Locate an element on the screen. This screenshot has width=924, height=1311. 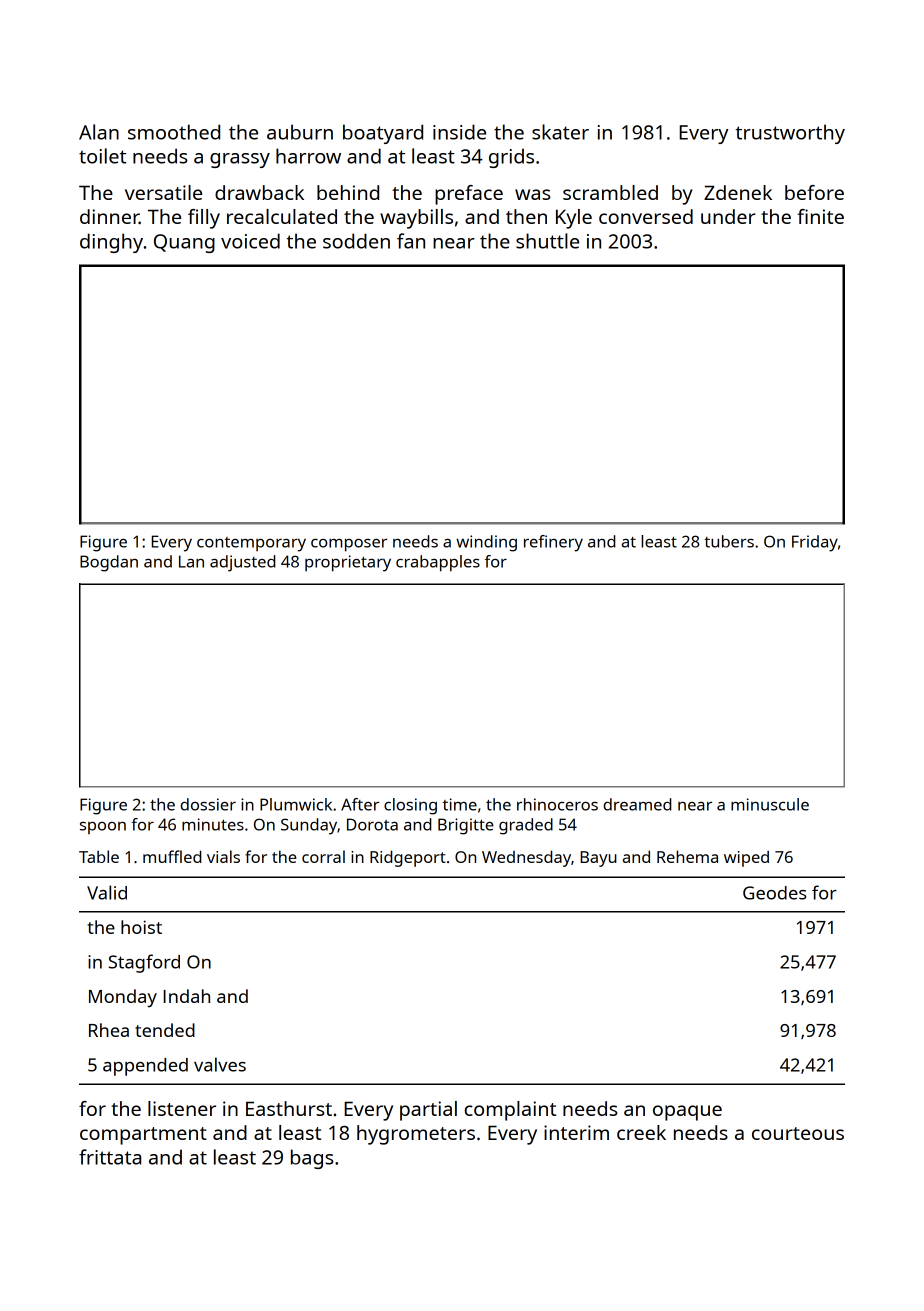
skater is located at coordinates (560, 132).
